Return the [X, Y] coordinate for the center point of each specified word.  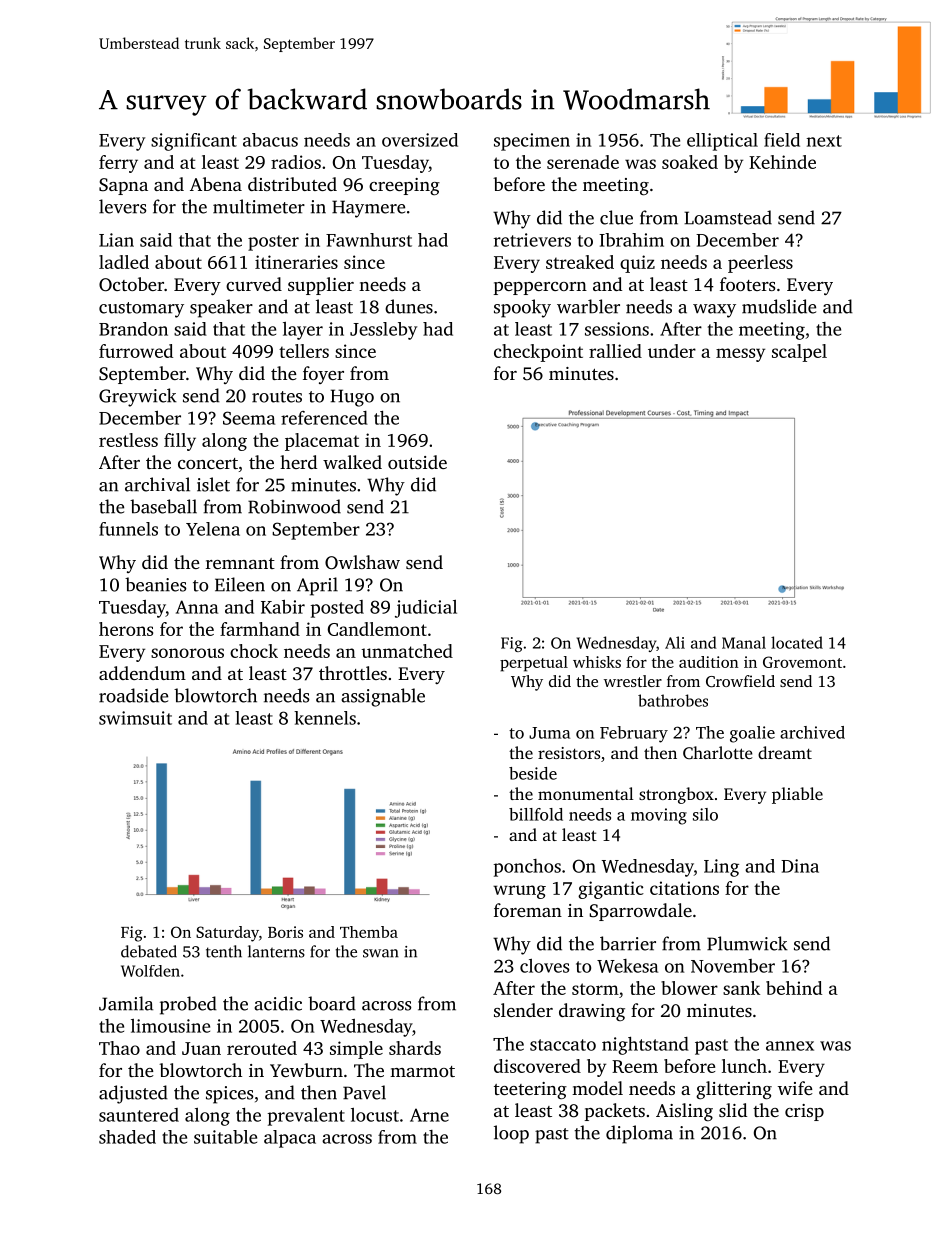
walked [352, 462]
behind [794, 988]
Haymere [368, 209]
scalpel [799, 353]
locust [375, 1115]
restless [128, 440]
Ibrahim [631, 240]
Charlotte [718, 752]
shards [415, 1048]
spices [229, 1095]
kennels [325, 718]
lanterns [276, 951]
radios [296, 162]
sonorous [187, 653]
